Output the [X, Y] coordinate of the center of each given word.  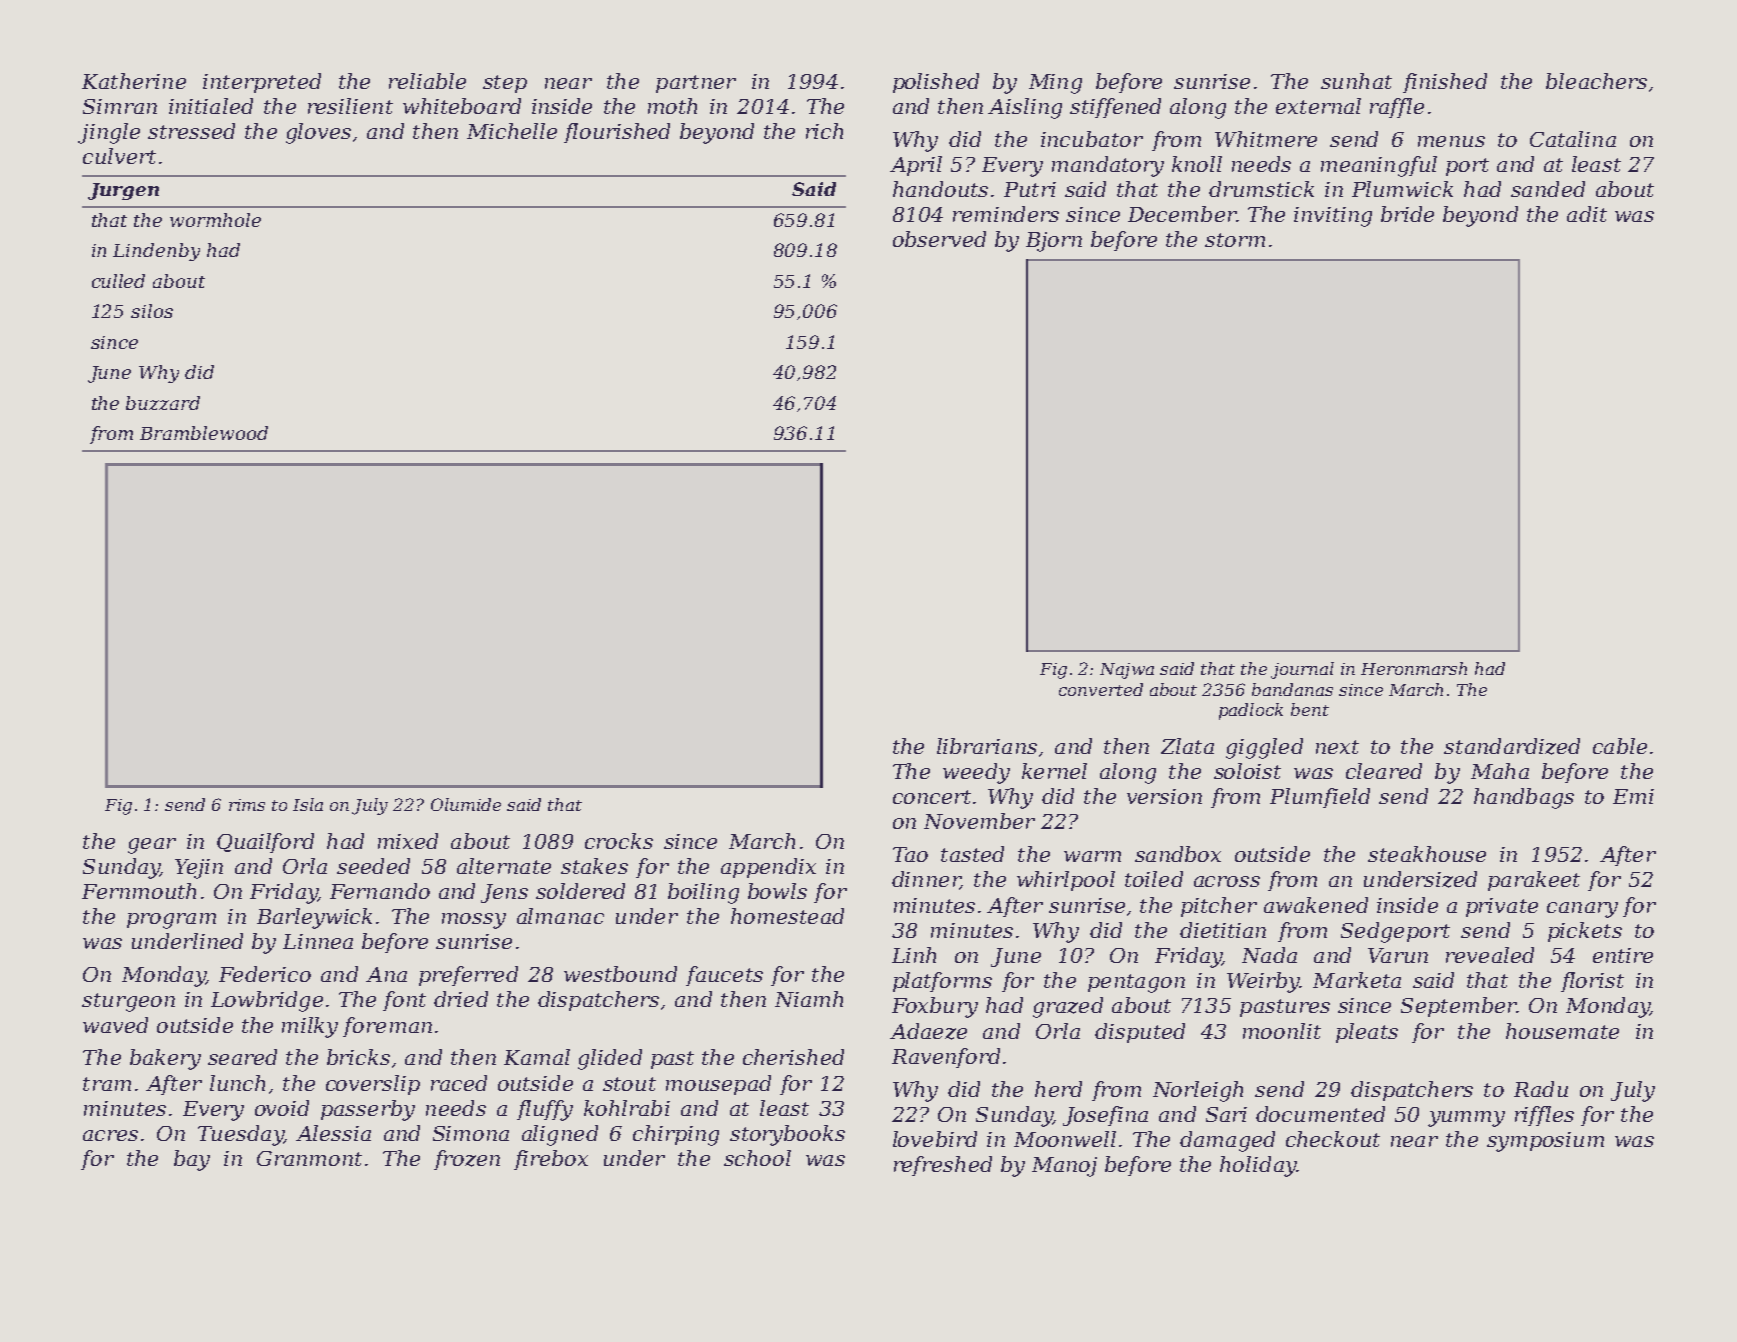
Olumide [466, 804]
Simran [120, 106]
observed [939, 239]
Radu [1541, 1089]
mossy [474, 921]
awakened [1316, 905]
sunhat [1356, 81]
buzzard [163, 403]
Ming [1055, 84]
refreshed [943, 1166]
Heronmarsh [1414, 668]
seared [242, 1057]
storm [1235, 240]
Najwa [1127, 671]
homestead [787, 916]
